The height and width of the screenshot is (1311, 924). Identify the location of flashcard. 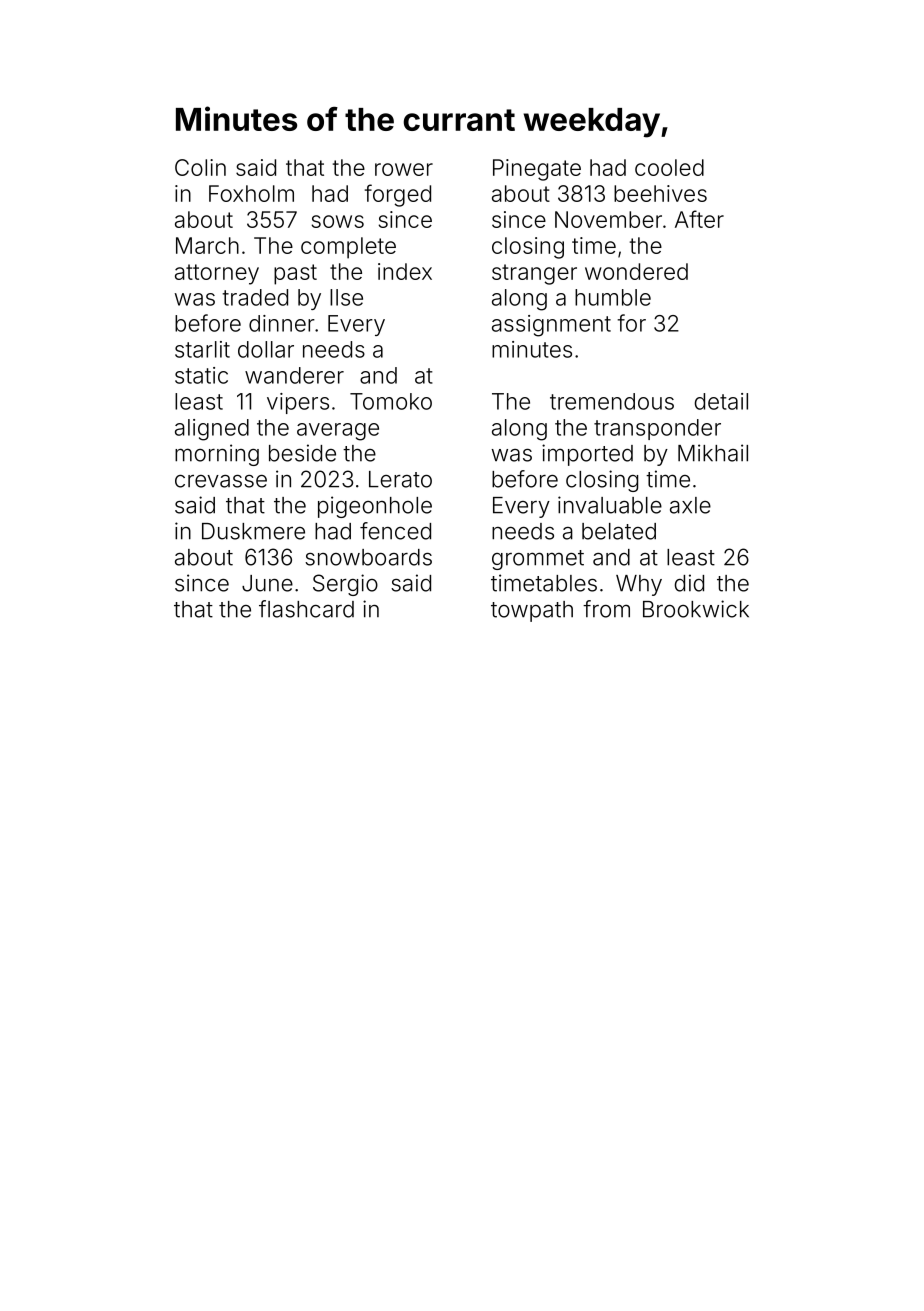
(306, 609).
